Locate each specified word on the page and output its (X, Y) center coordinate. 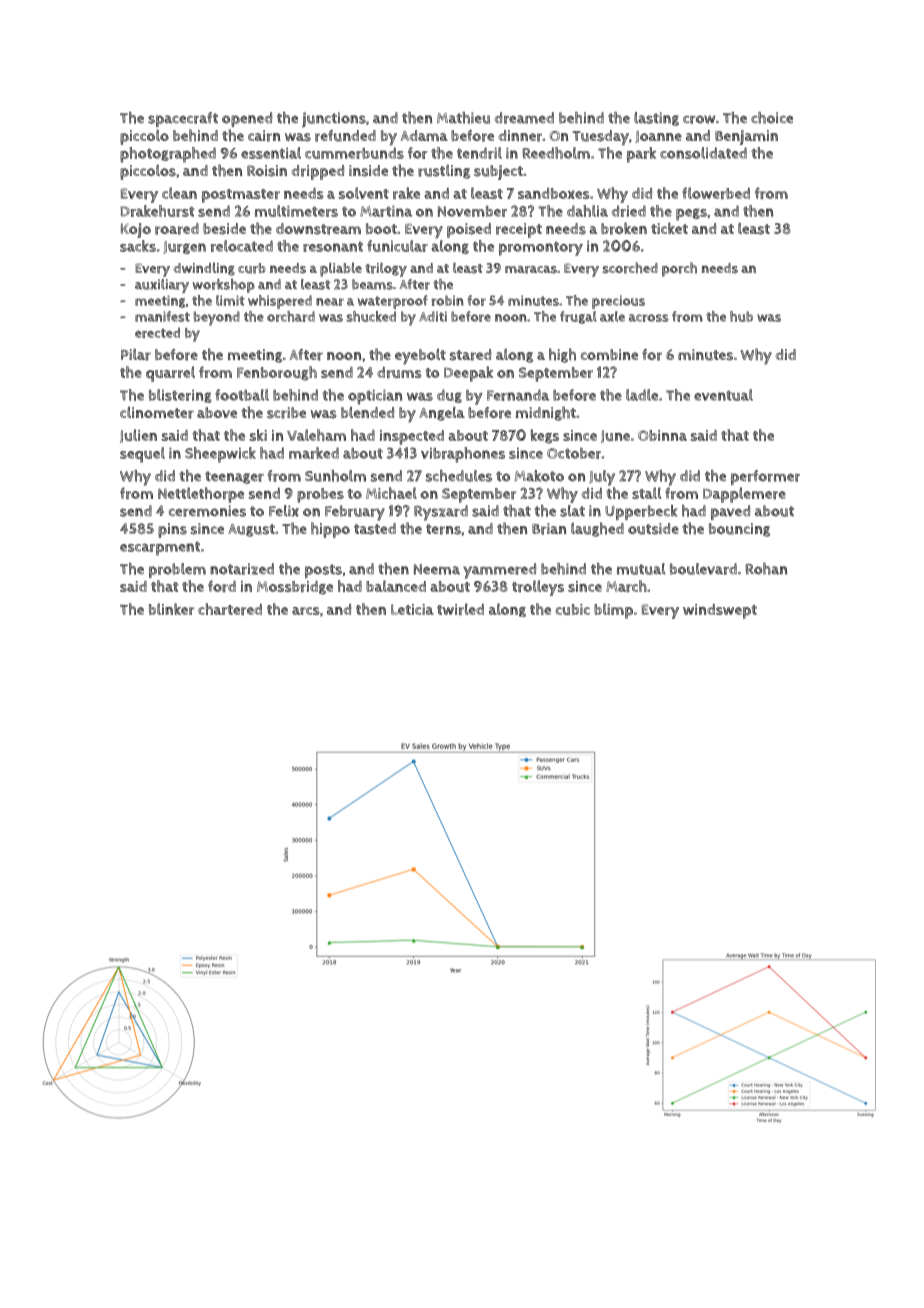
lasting (656, 119)
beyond (217, 318)
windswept (720, 611)
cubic (573, 609)
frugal (578, 317)
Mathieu (463, 118)
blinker (171, 609)
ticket (669, 228)
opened (247, 119)
